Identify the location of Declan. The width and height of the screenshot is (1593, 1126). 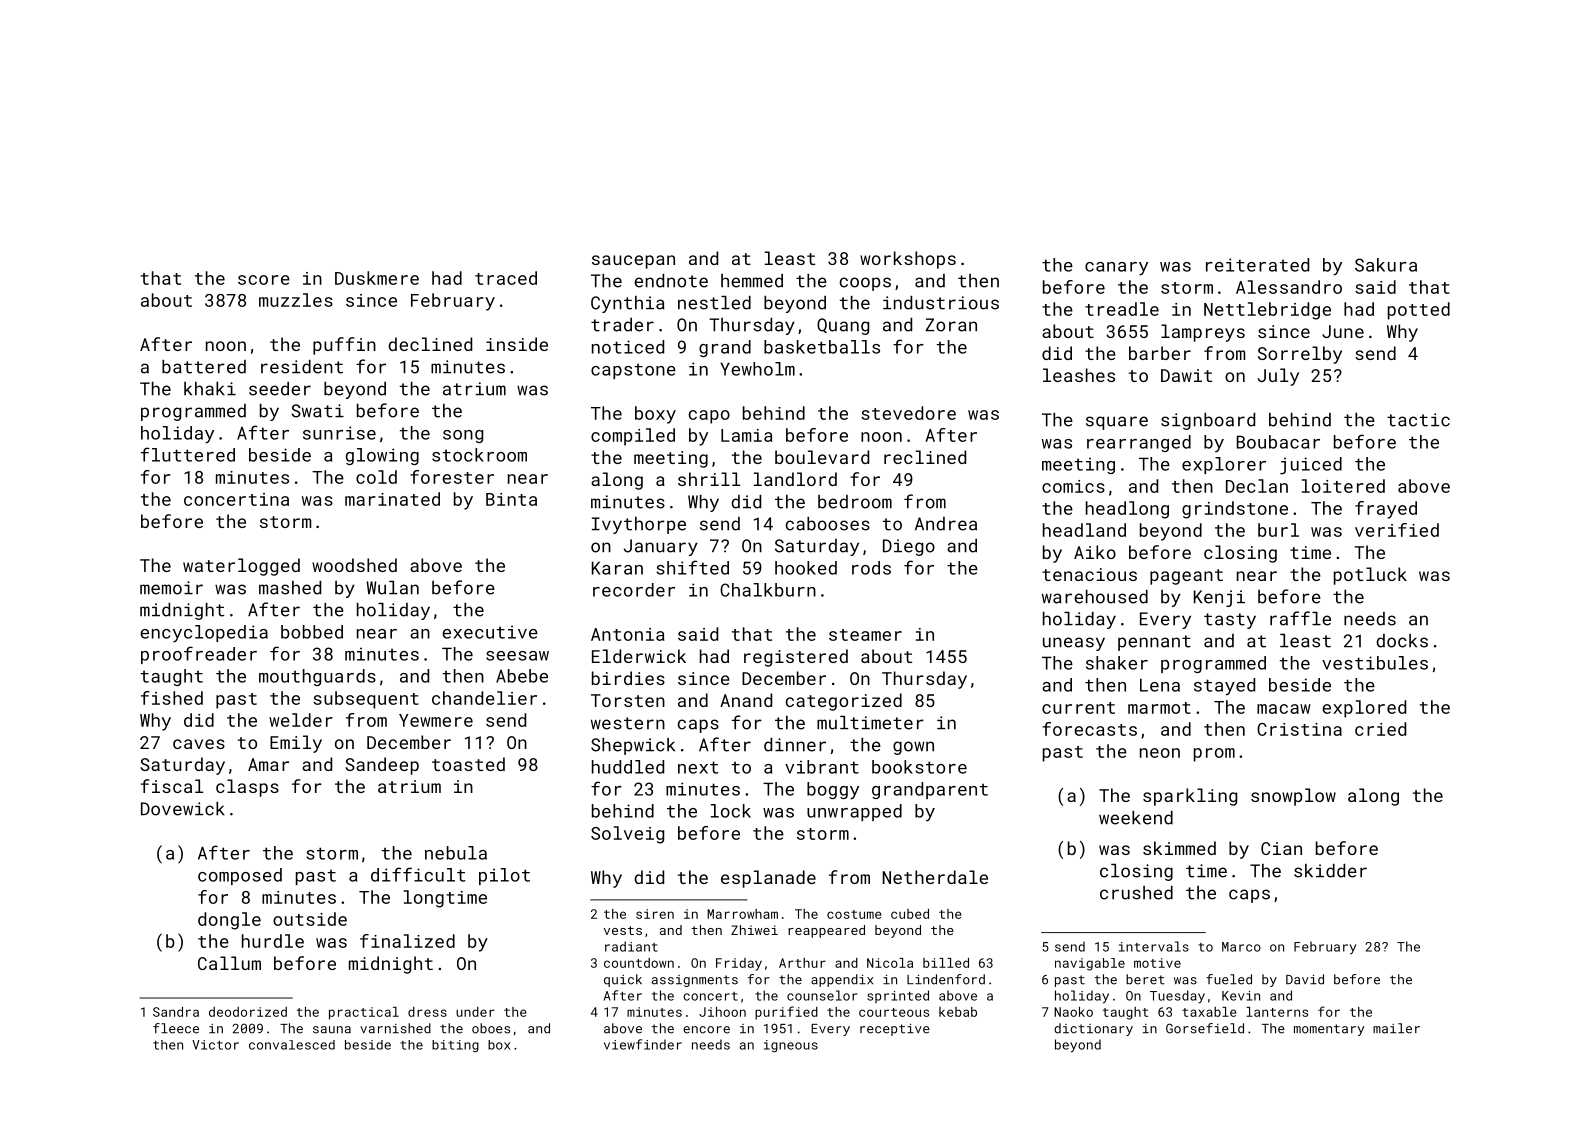
(1257, 486).
